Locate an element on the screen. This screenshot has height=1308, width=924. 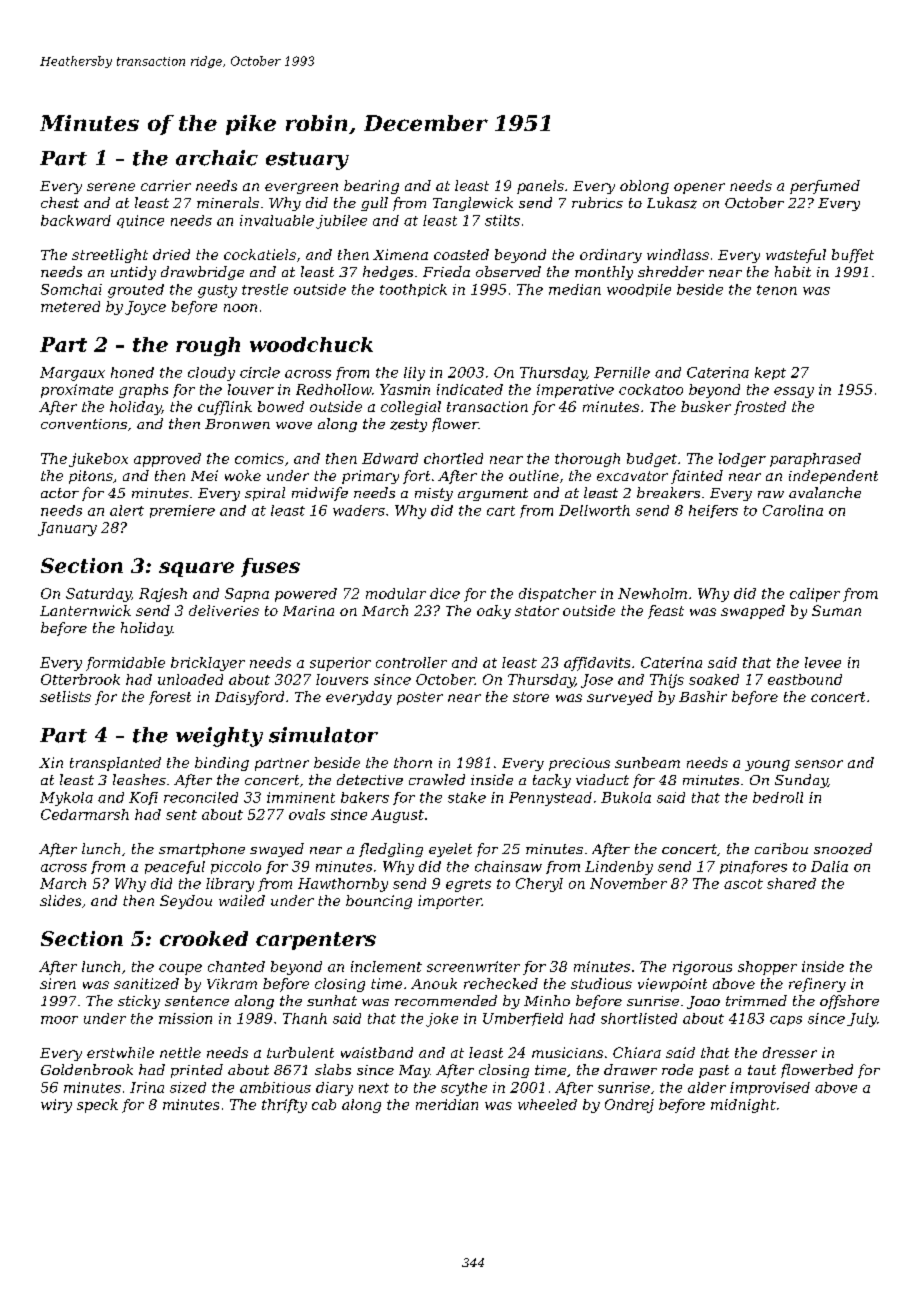
Anouk is located at coordinates (434, 983).
